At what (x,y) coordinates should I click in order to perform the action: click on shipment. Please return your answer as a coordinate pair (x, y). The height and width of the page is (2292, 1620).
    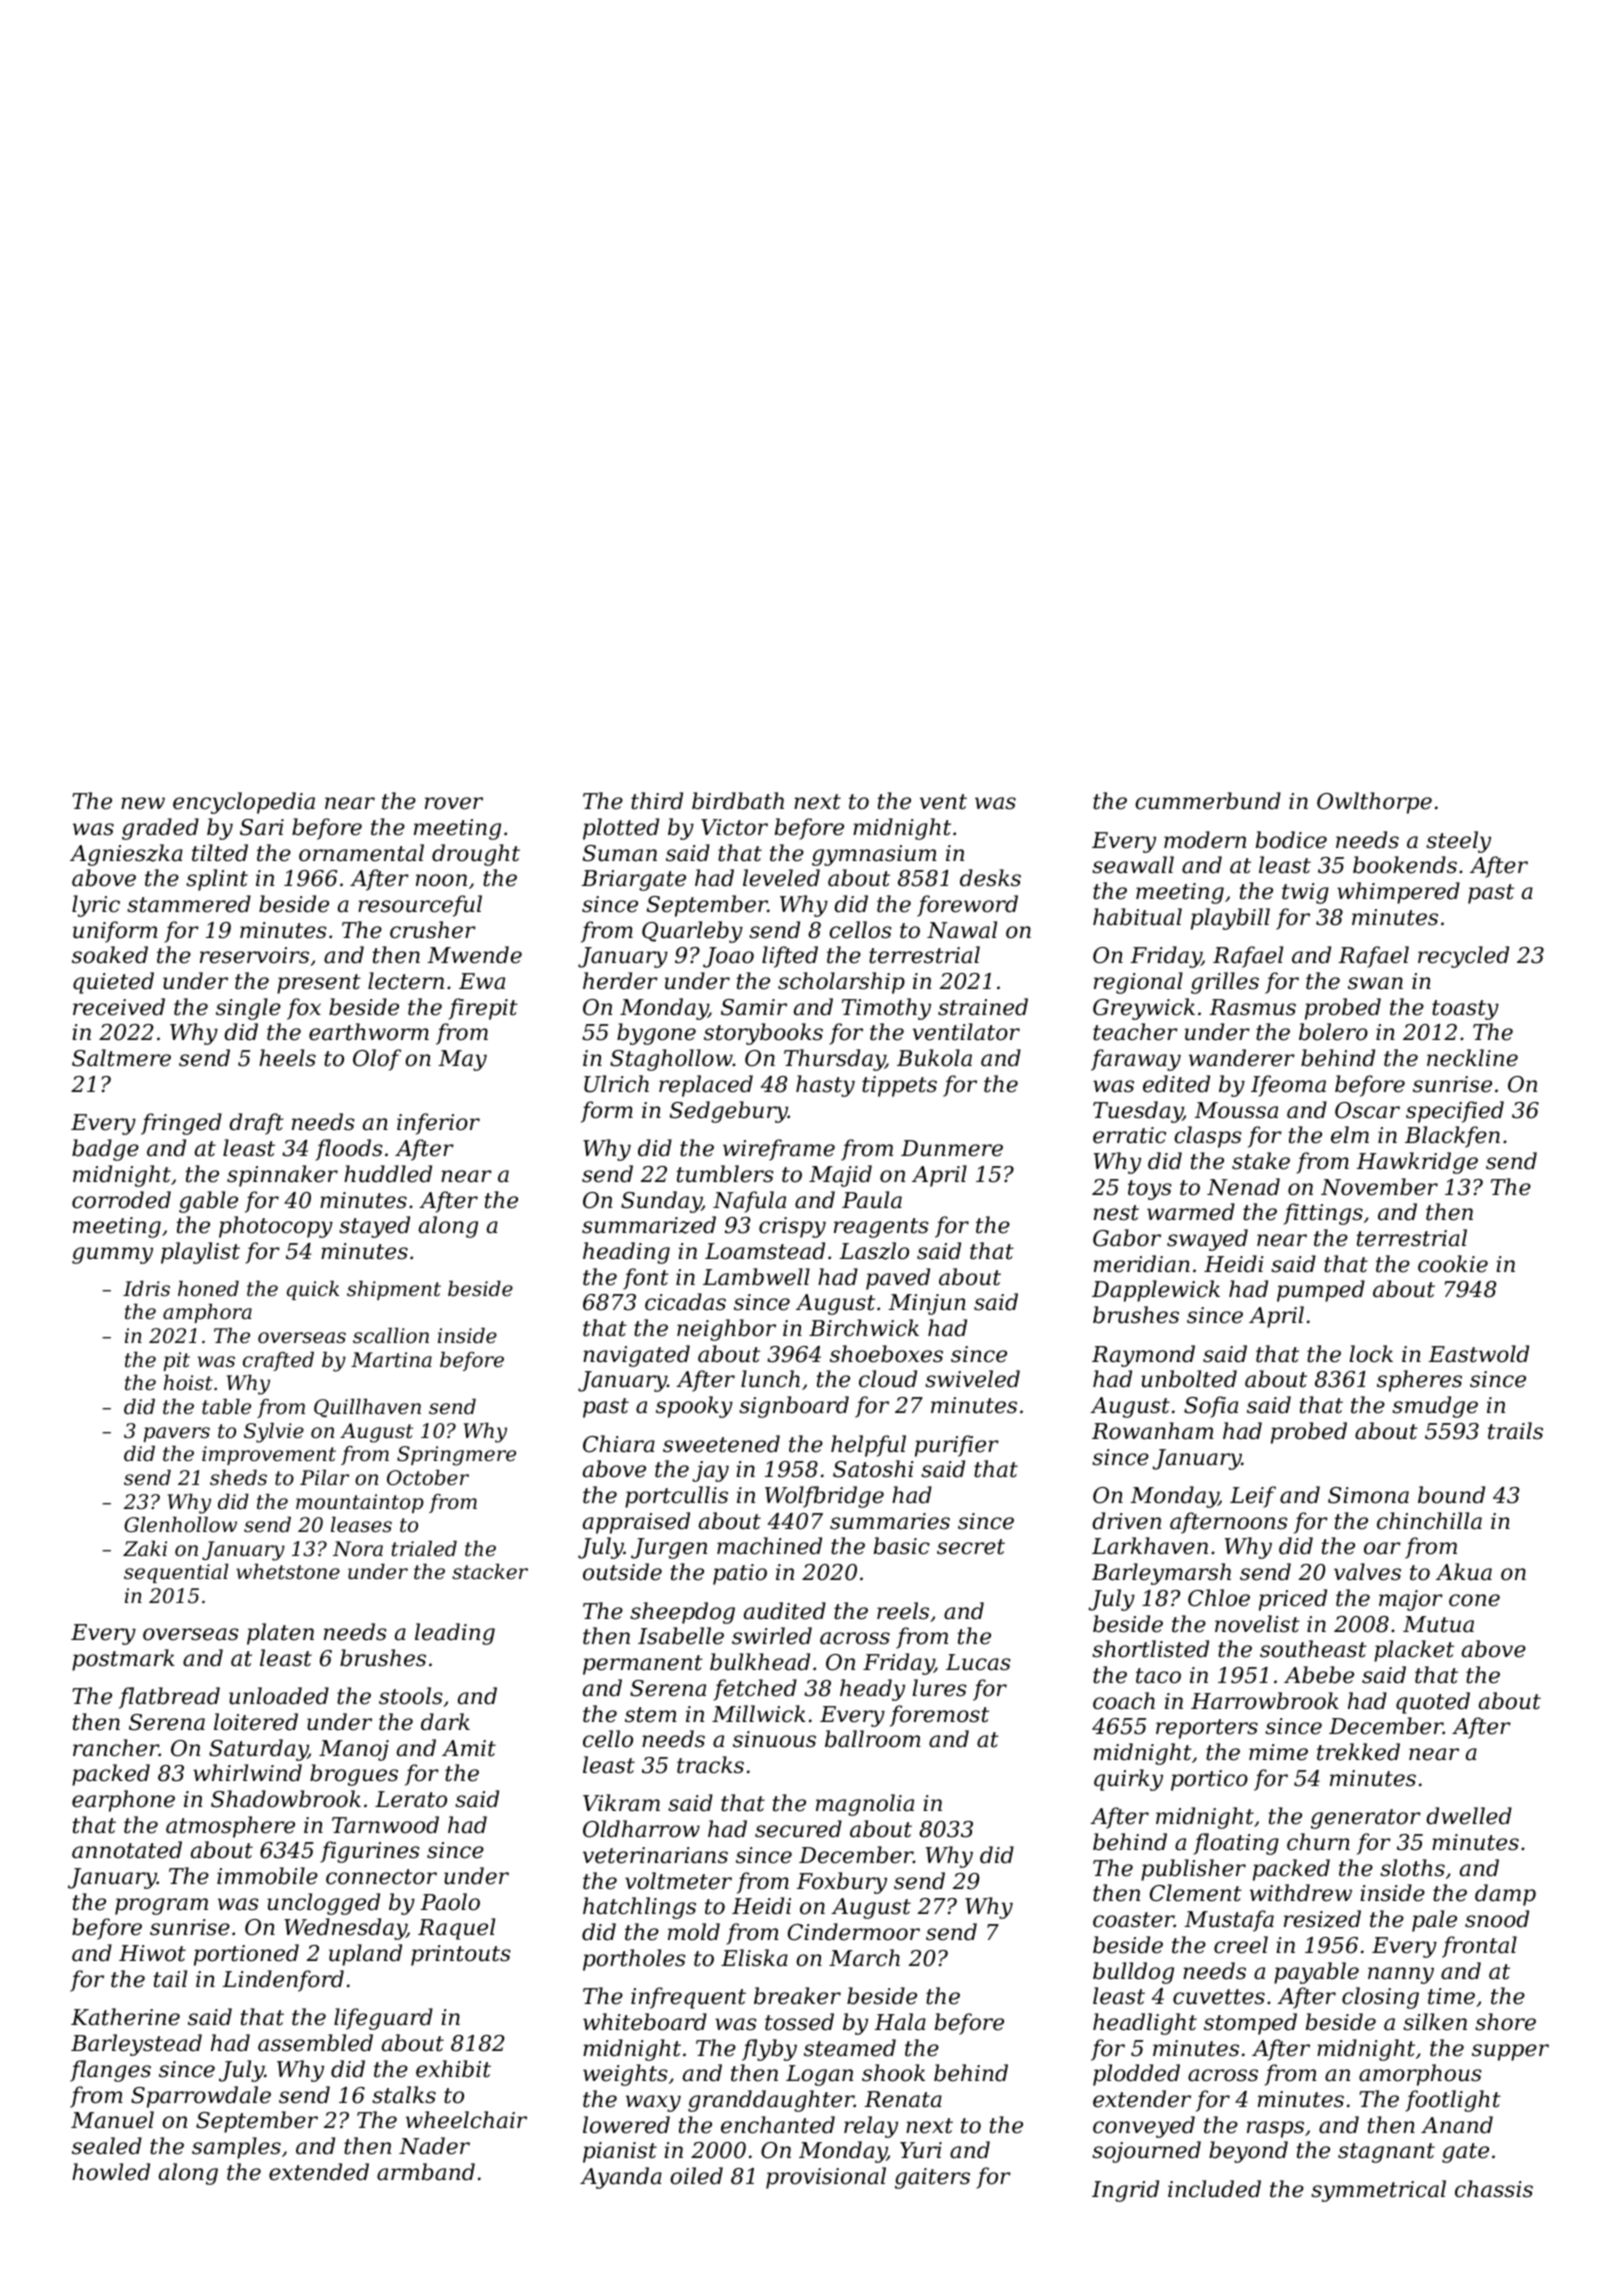
    Looking at the image, I should click on (394, 1290).
